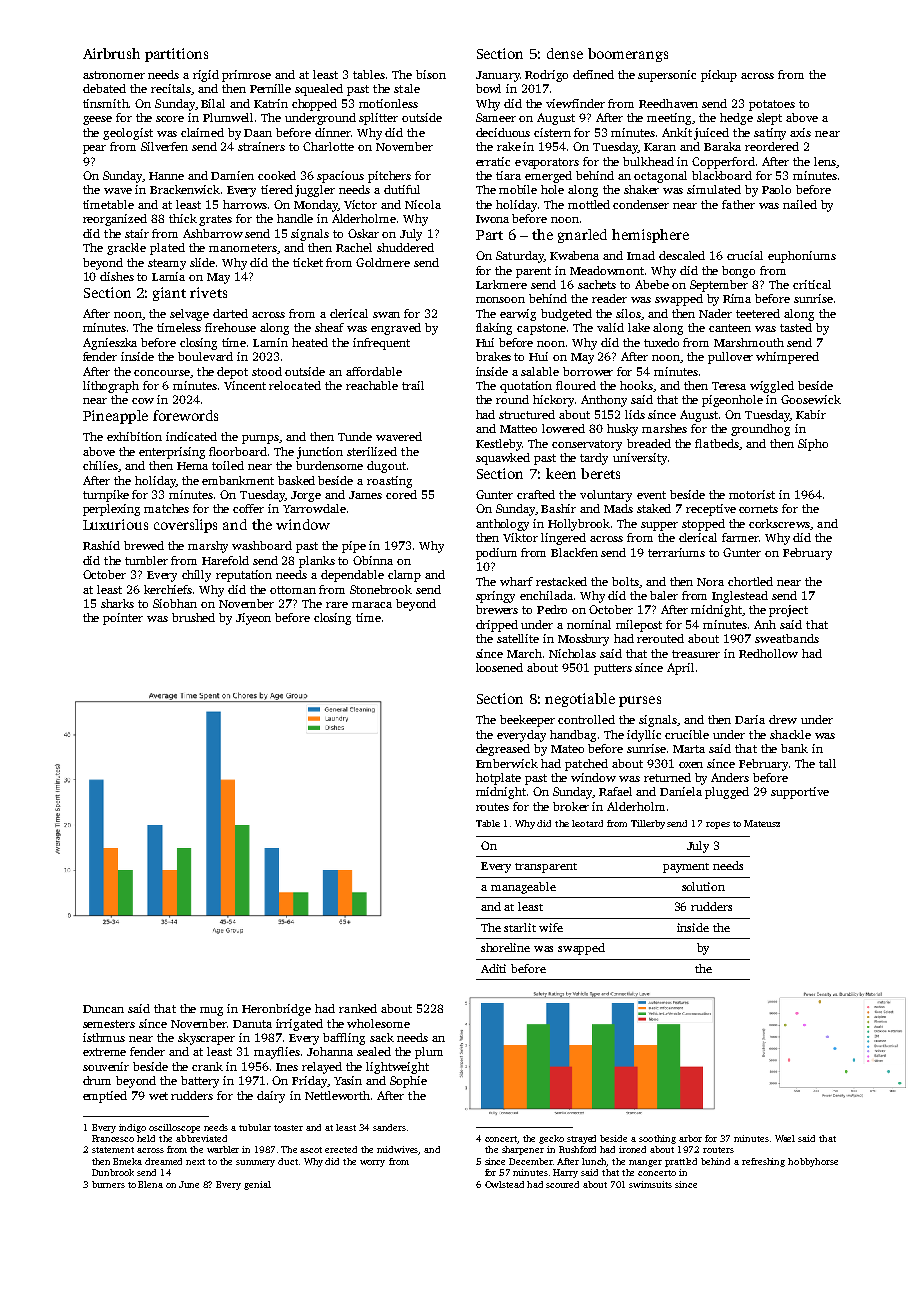 The image size is (924, 1308). I want to click on plugged, so click(727, 793).
